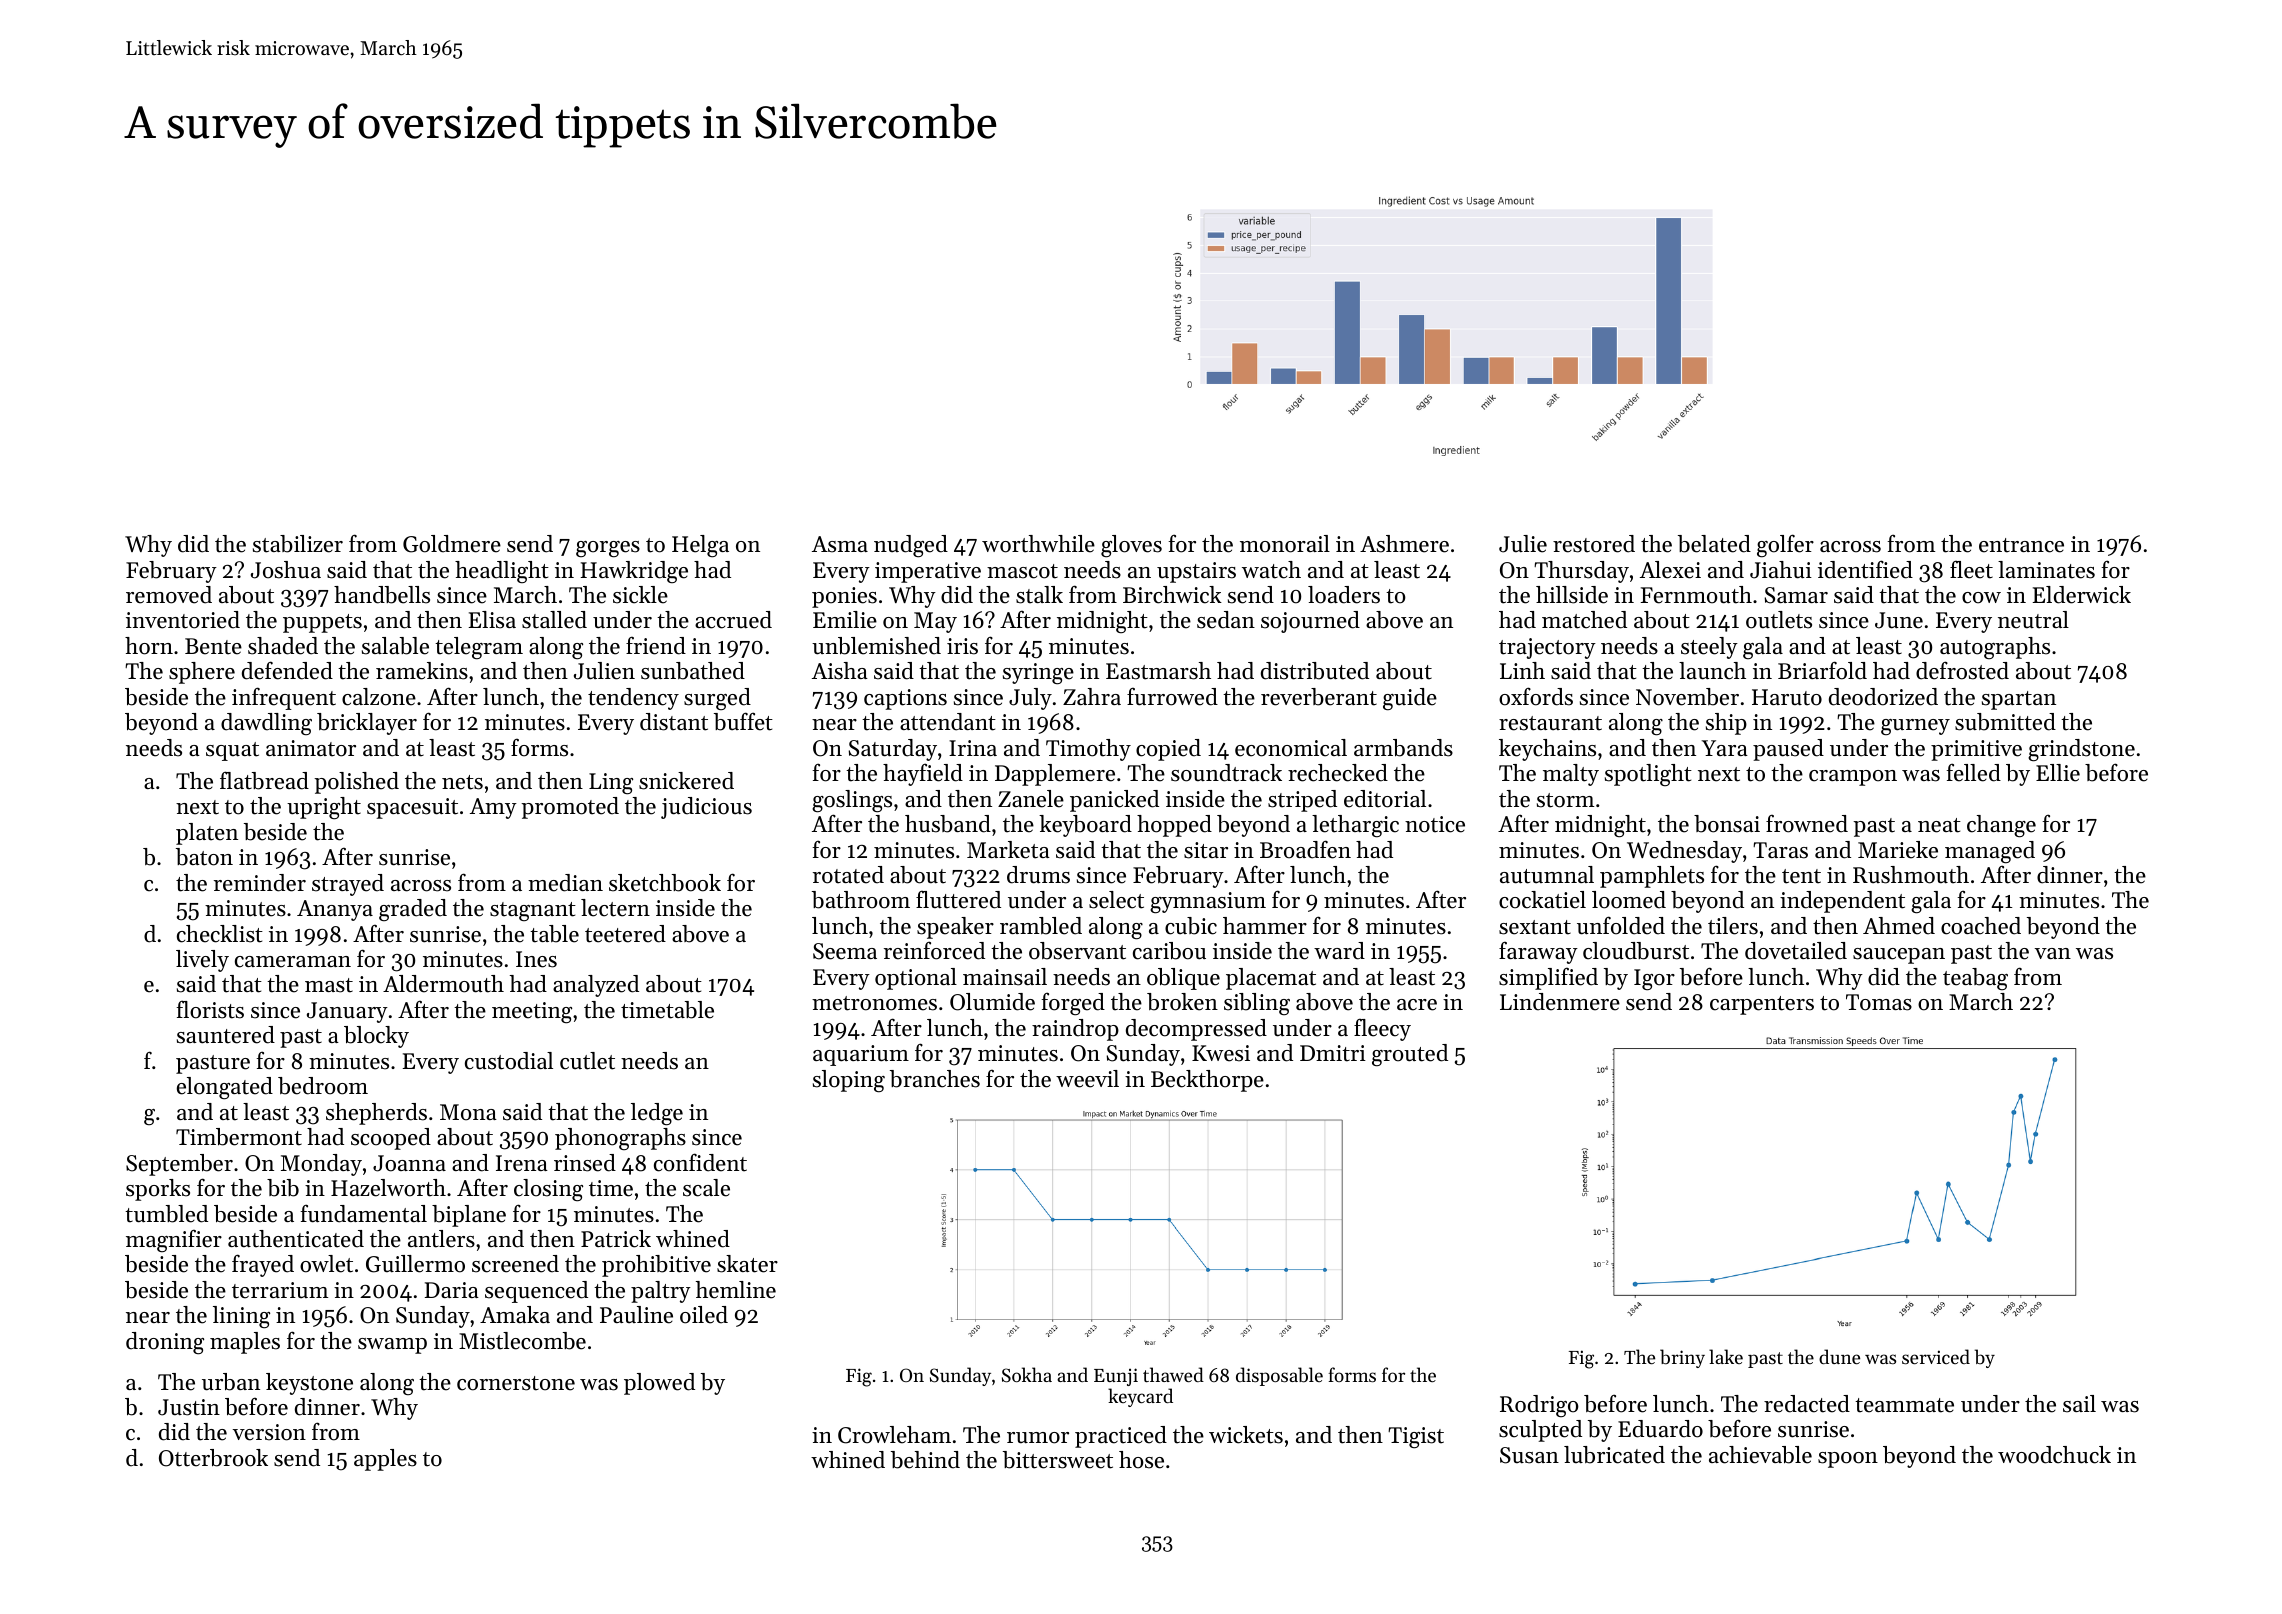  Describe the element at coordinates (640, 595) in the document. I see `sickle` at that location.
